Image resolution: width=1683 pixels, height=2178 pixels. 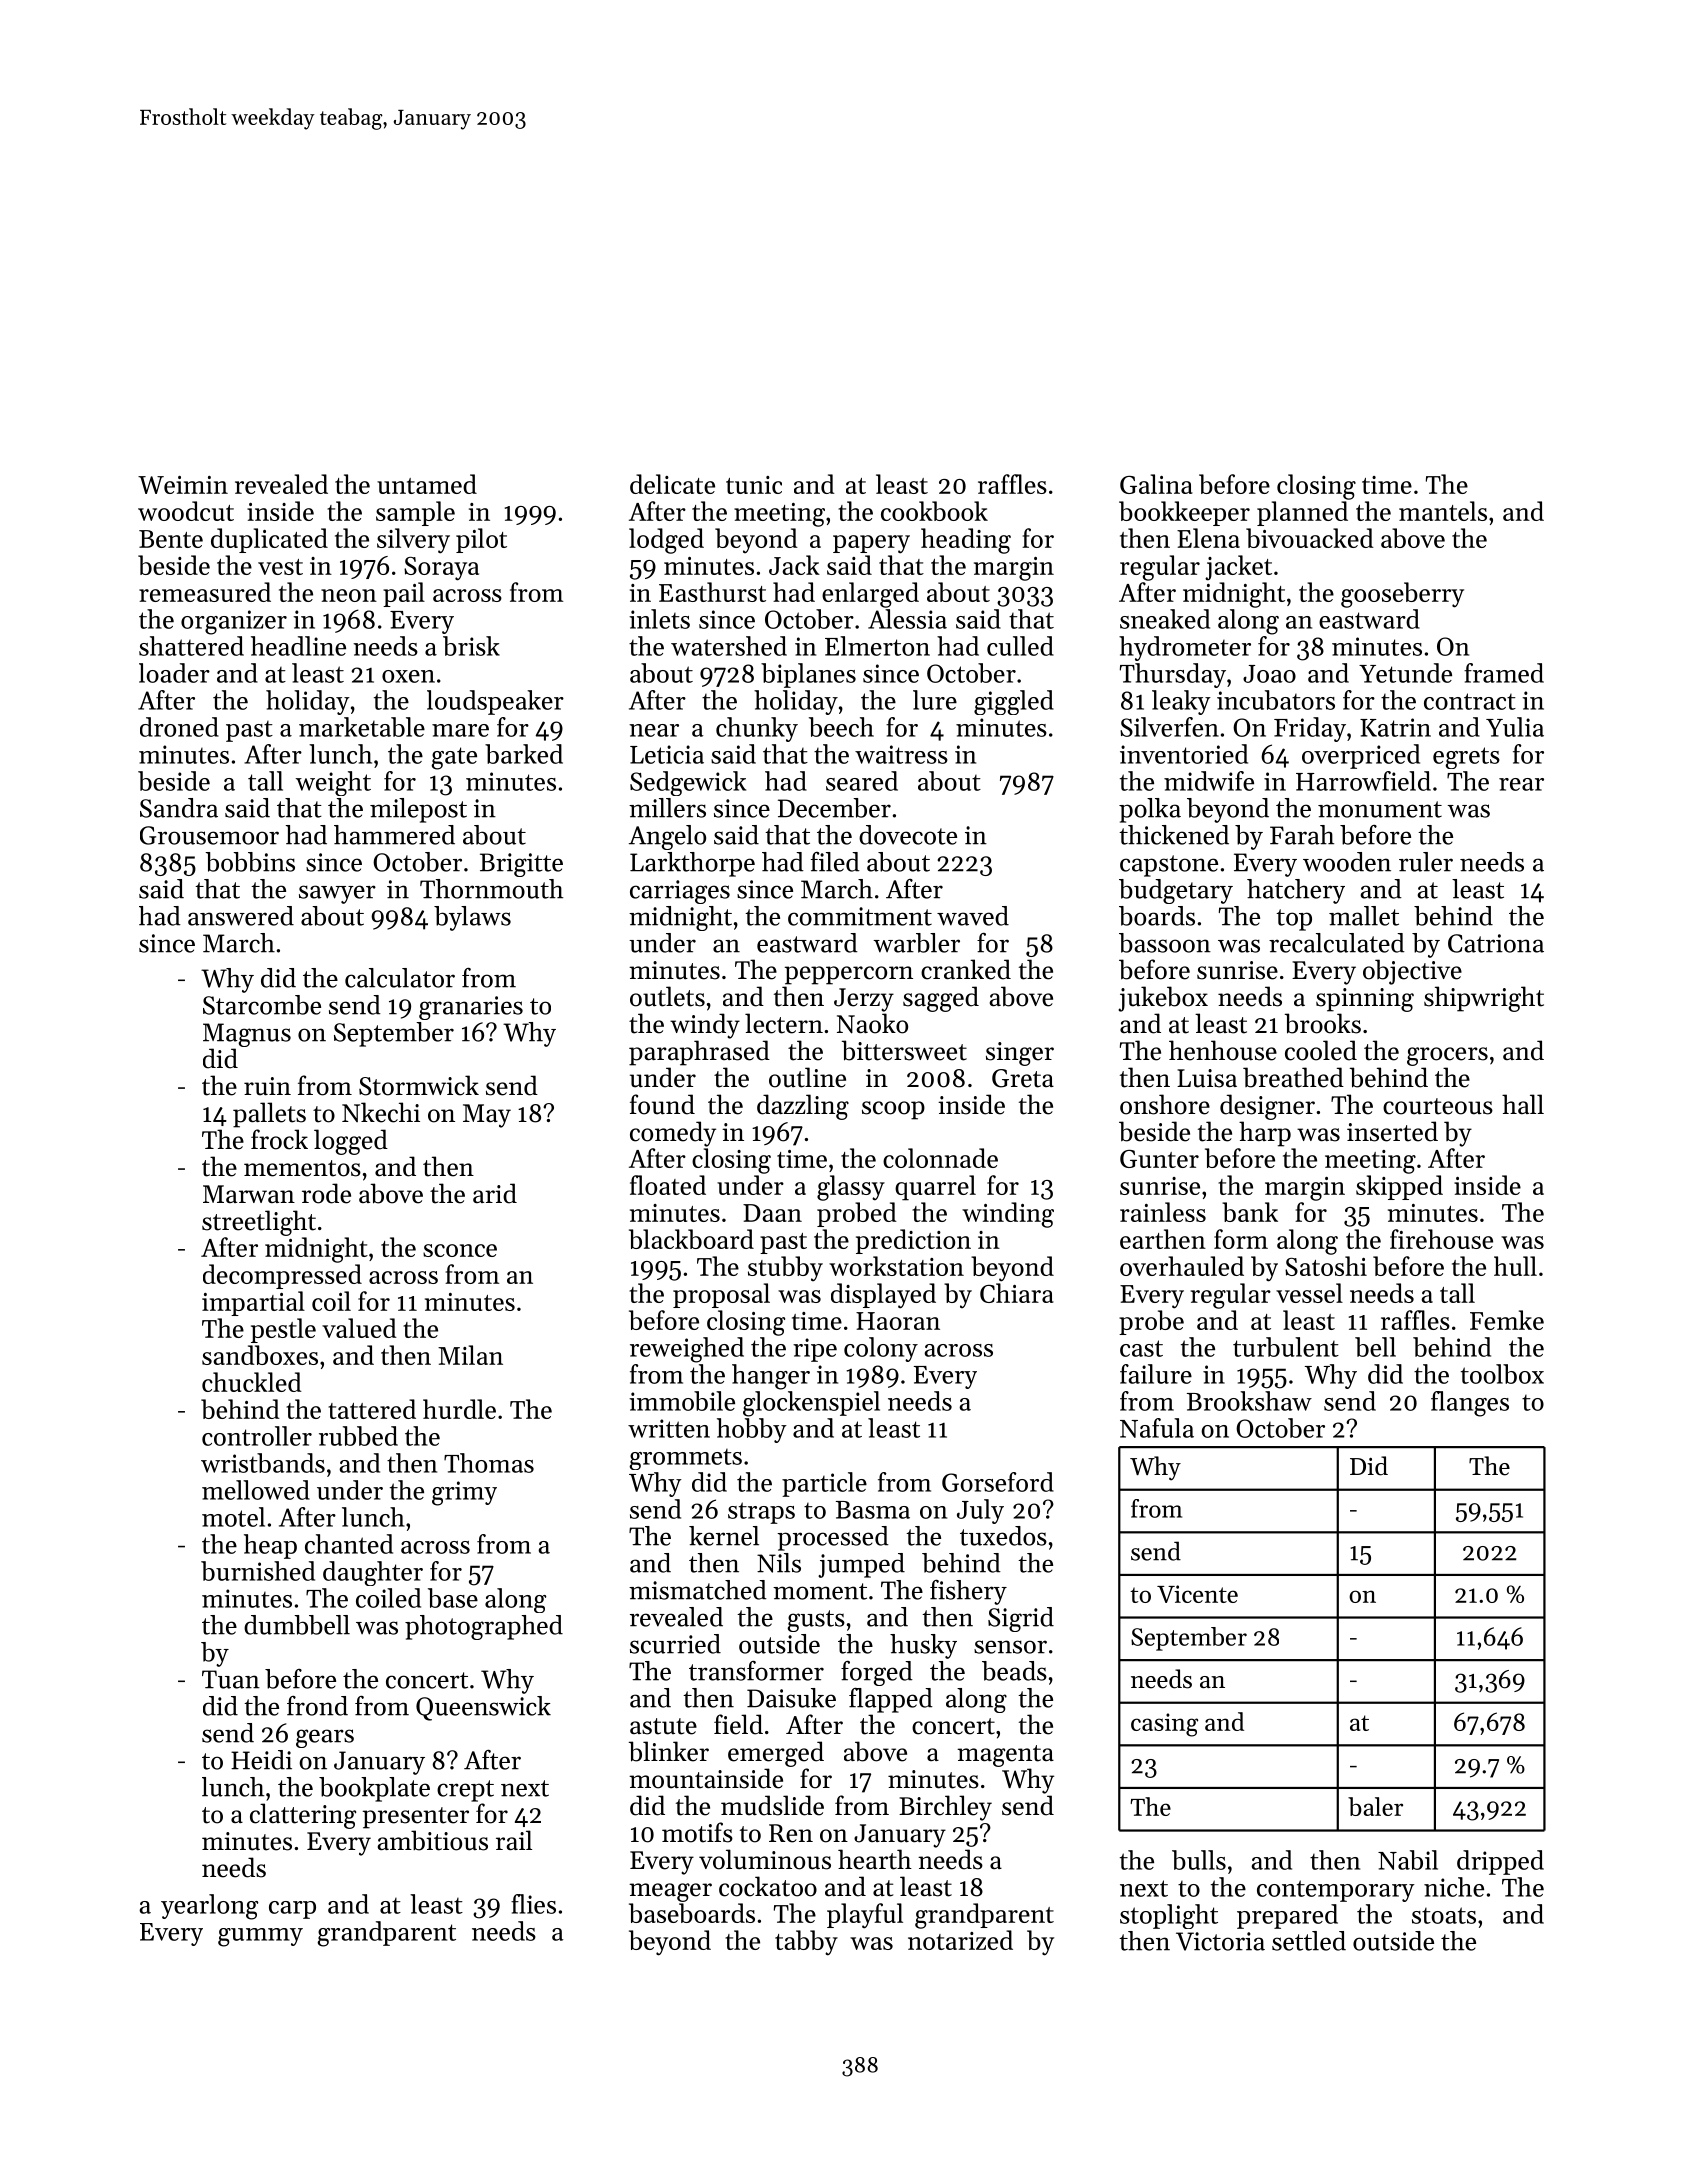 I want to click on pail, so click(x=404, y=594).
